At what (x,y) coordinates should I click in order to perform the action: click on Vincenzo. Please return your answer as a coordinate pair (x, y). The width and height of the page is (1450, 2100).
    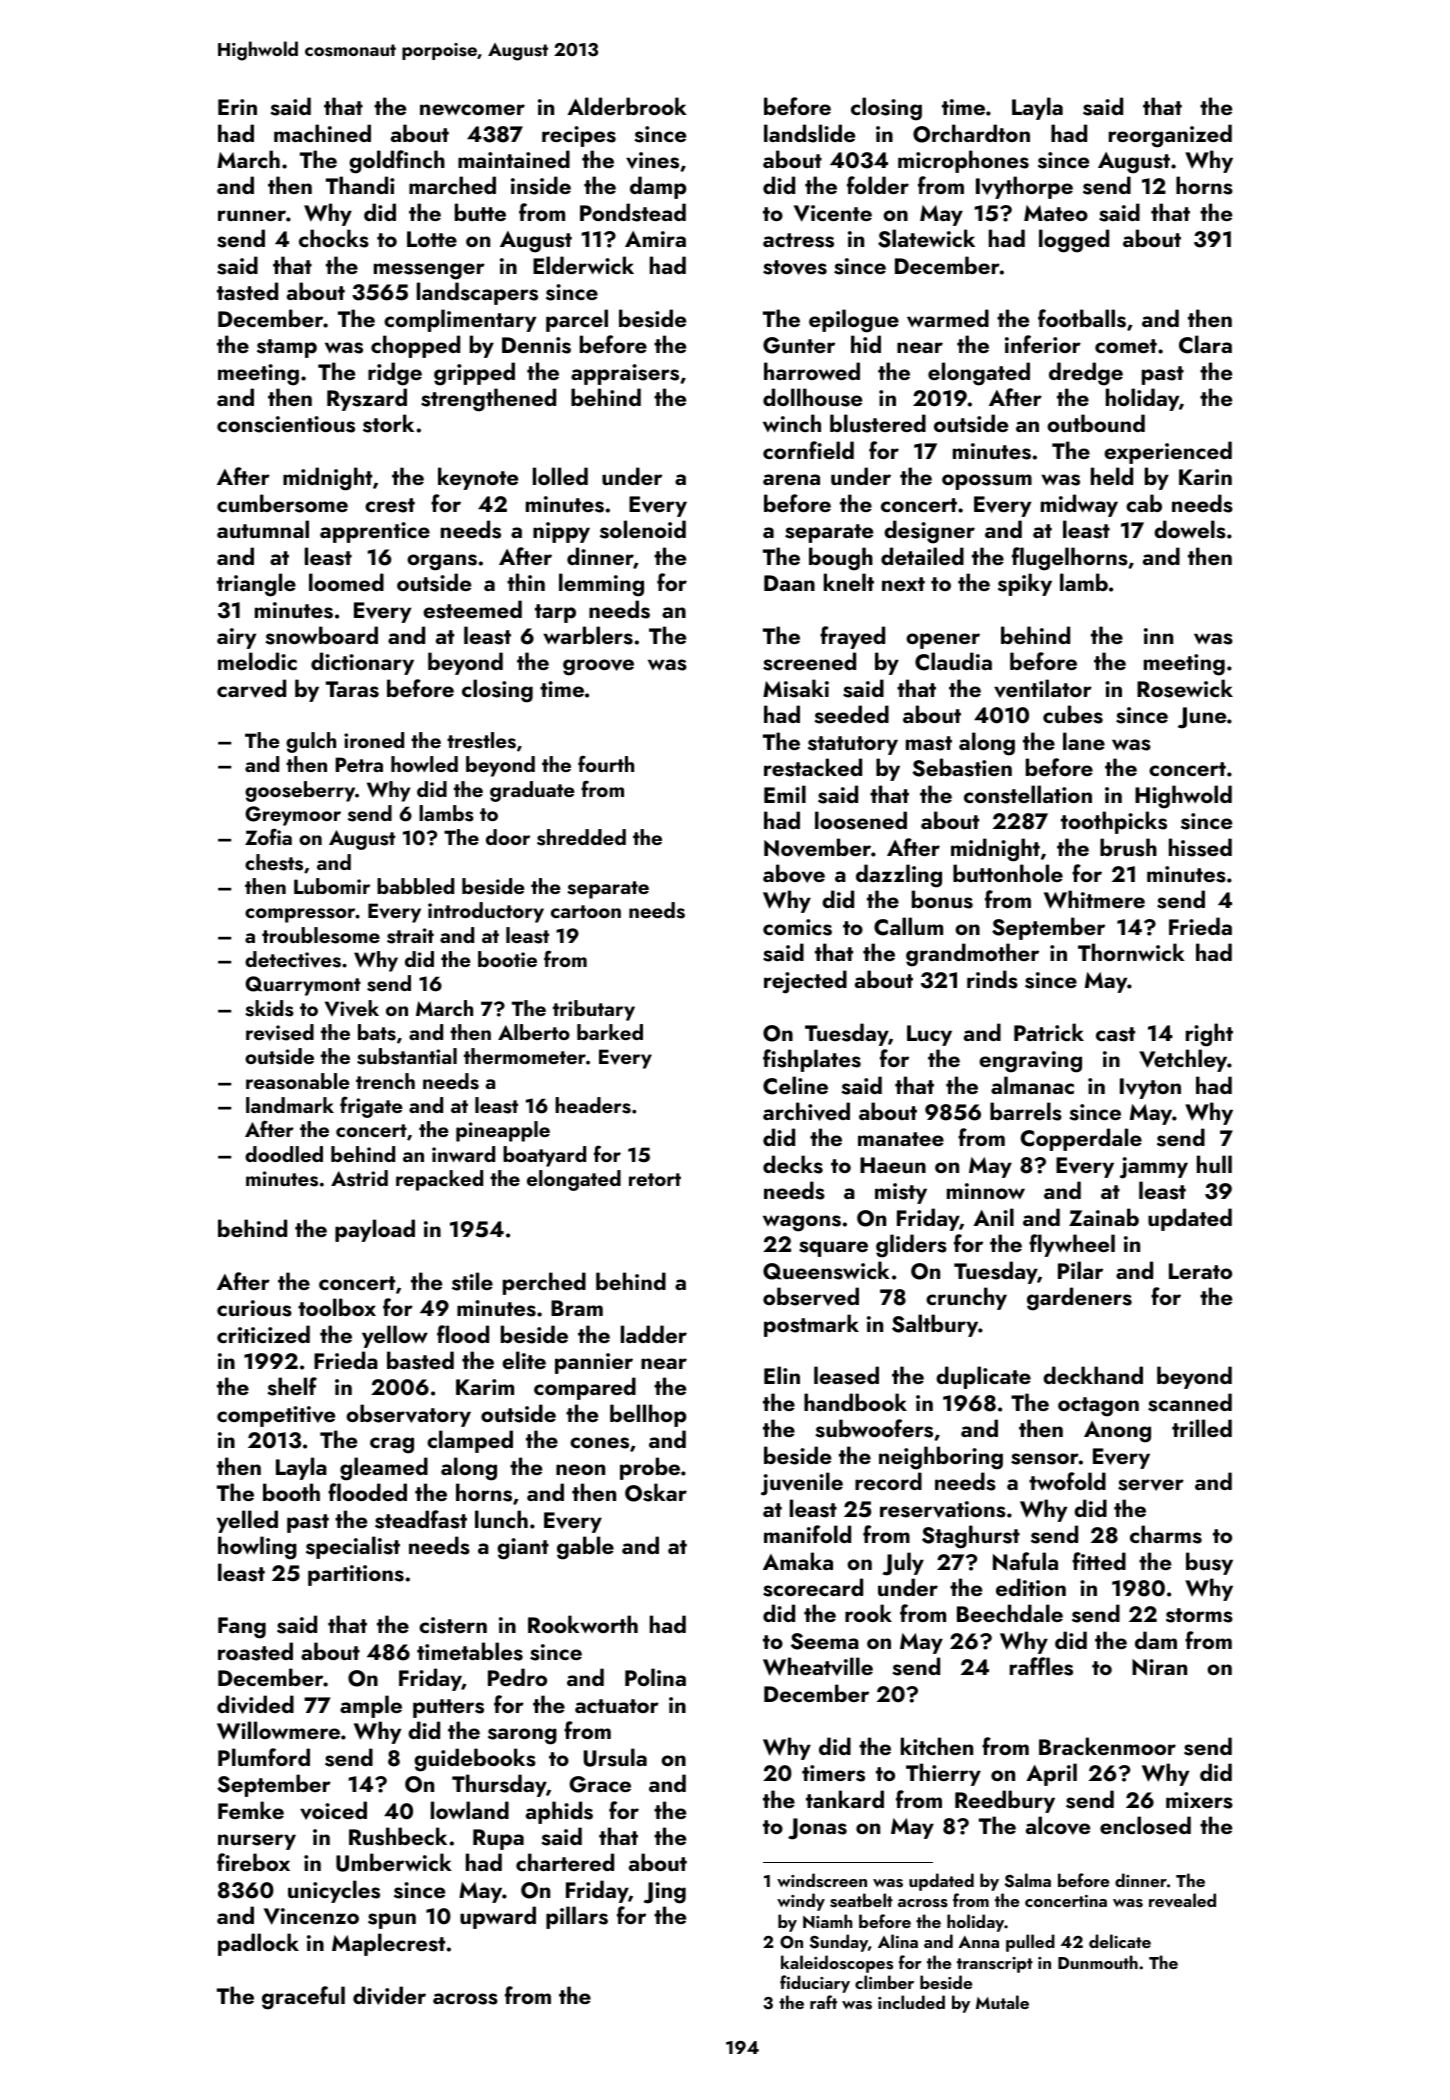
    Looking at the image, I should click on (311, 1916).
